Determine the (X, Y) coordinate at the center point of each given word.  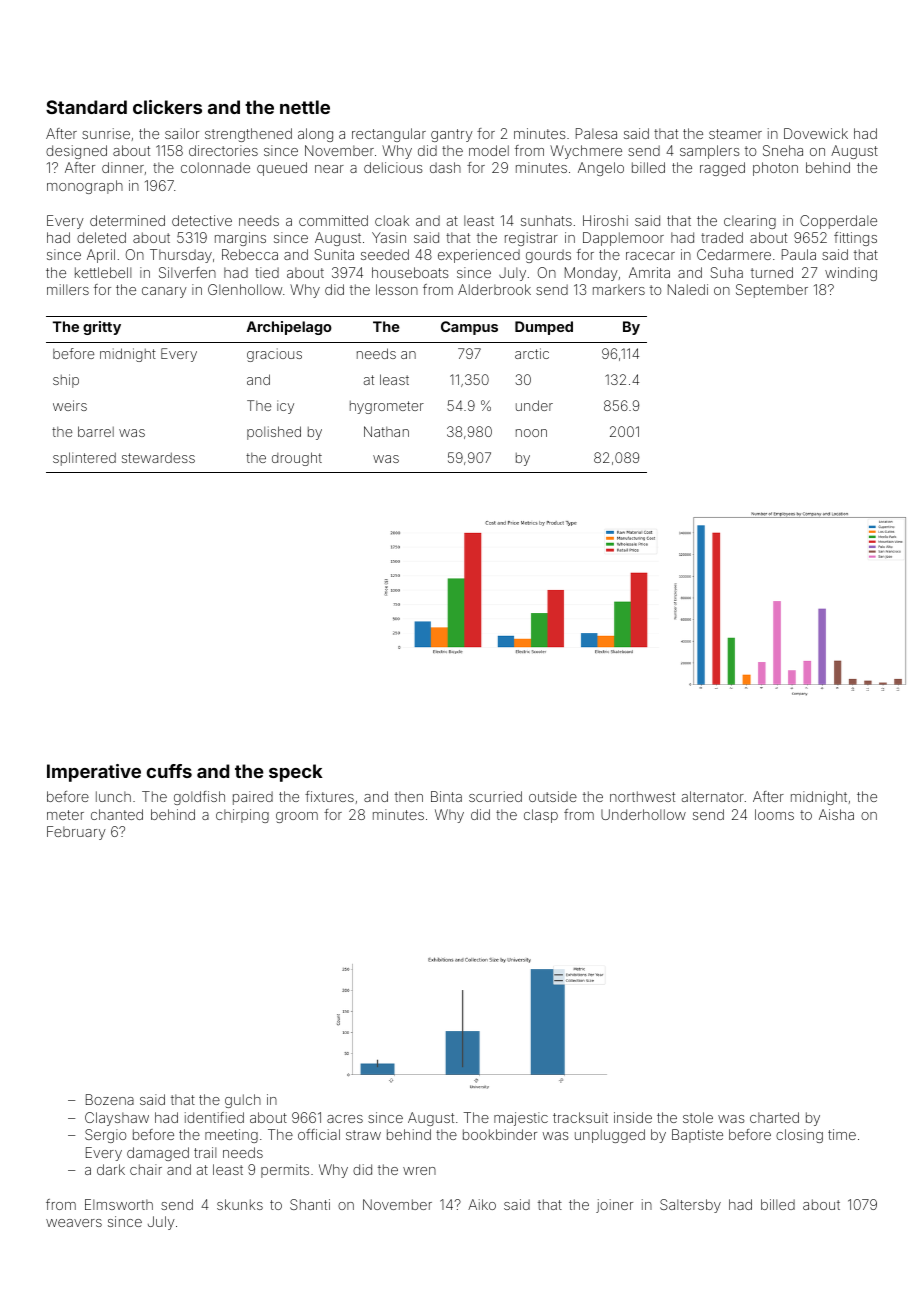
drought (297, 459)
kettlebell (103, 272)
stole (698, 1117)
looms (774, 814)
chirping (242, 816)
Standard (86, 107)
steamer (735, 134)
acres (345, 1119)
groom (297, 817)
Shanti (310, 1204)
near (329, 169)
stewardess (158, 457)
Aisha (836, 814)
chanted (117, 814)
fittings (855, 239)
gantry (452, 135)
